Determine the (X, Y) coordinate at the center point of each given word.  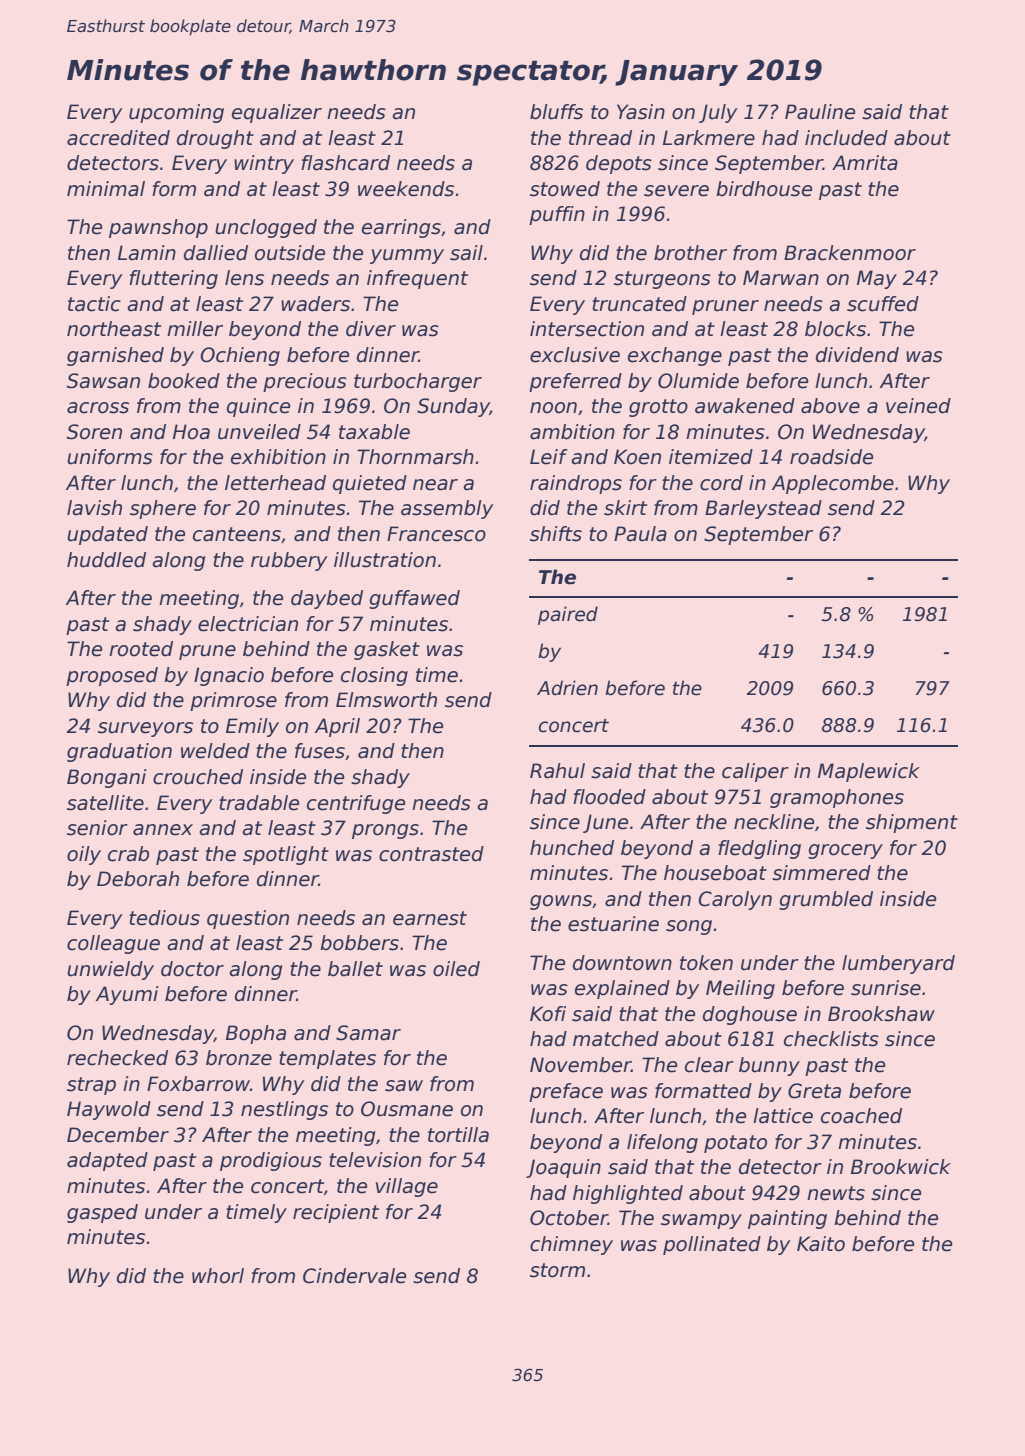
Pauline (820, 112)
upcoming (176, 113)
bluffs (556, 112)
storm (557, 1270)
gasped (102, 1213)
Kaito (821, 1244)
